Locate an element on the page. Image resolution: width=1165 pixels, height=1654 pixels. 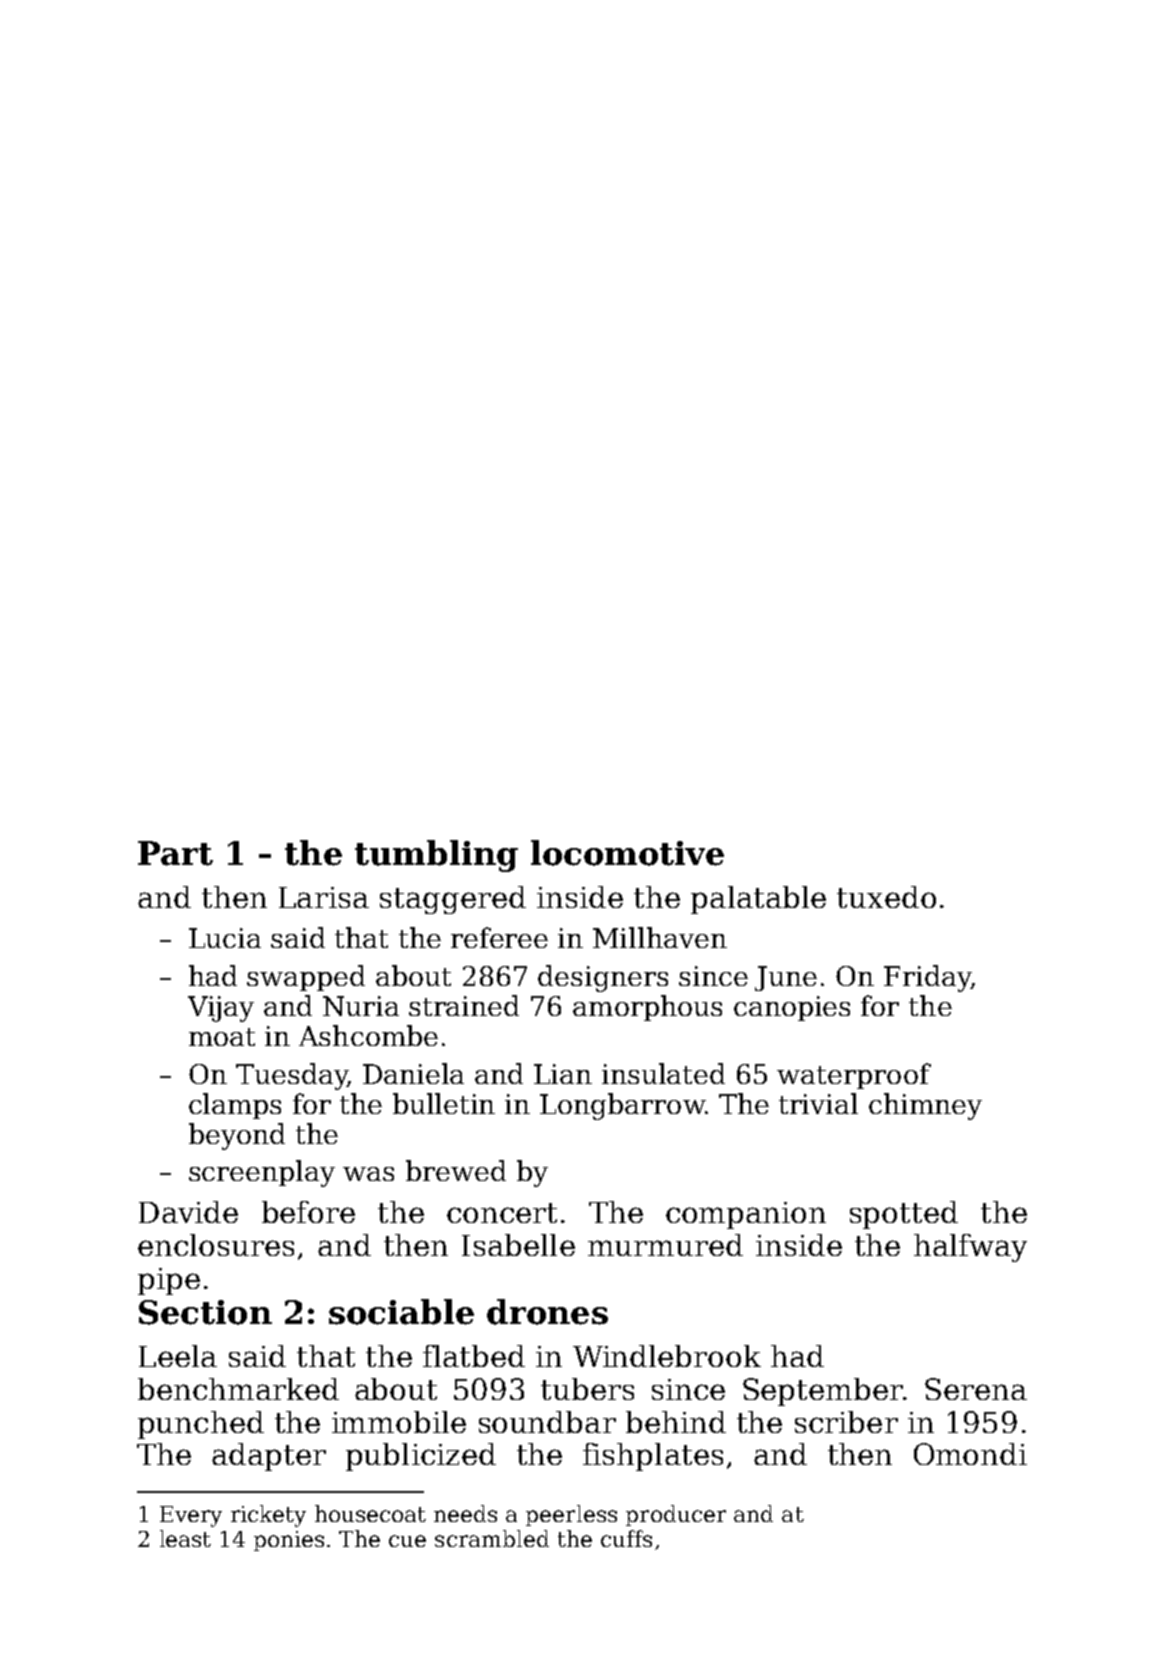
locomotive is located at coordinates (627, 853).
